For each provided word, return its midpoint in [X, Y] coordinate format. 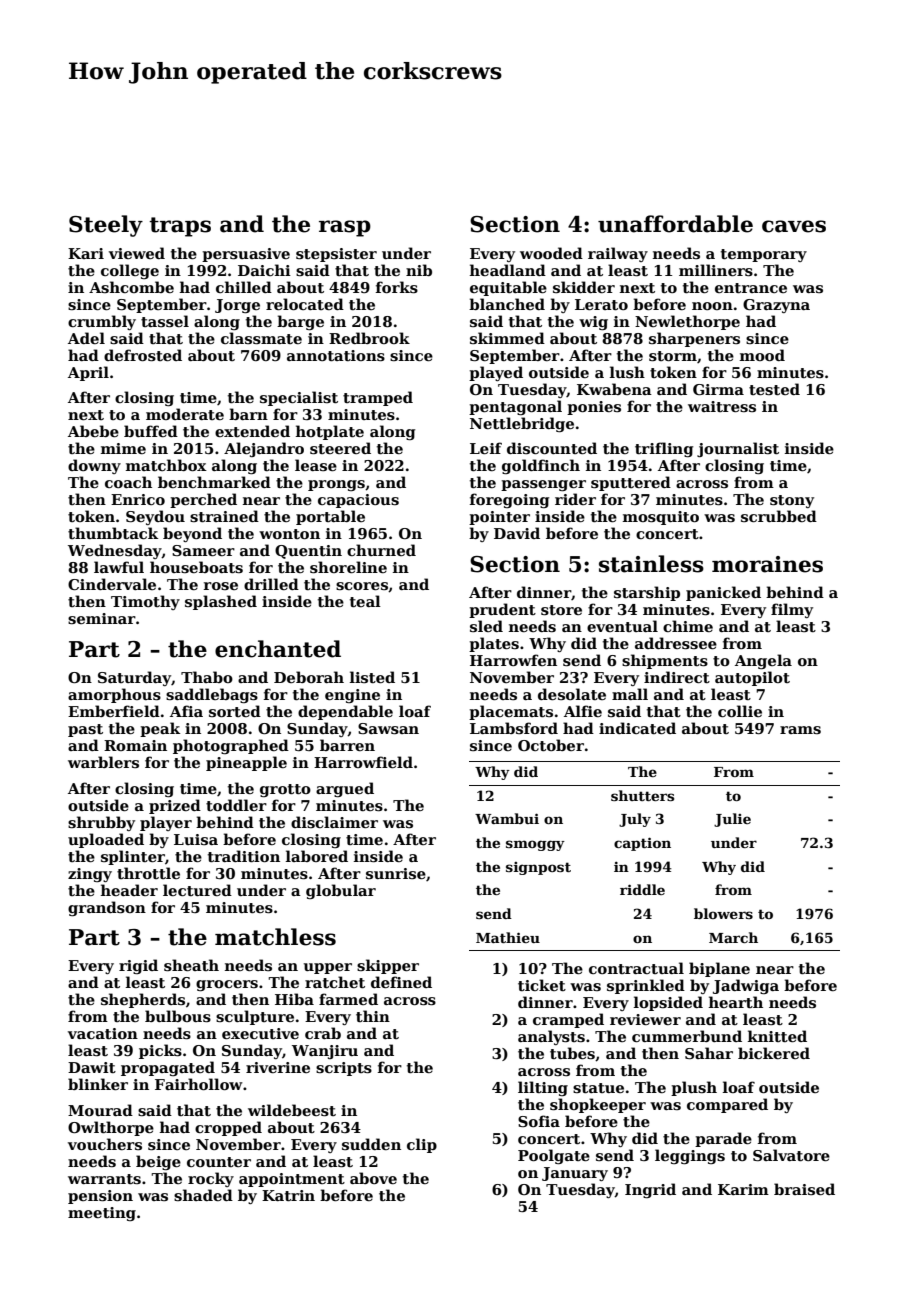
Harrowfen [513, 660]
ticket [542, 985]
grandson [107, 908]
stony [792, 501]
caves [794, 226]
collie [740, 711]
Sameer [203, 550]
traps [180, 227]
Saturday [134, 678]
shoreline [348, 567]
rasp [345, 228]
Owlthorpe [111, 1128]
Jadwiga [746, 986]
